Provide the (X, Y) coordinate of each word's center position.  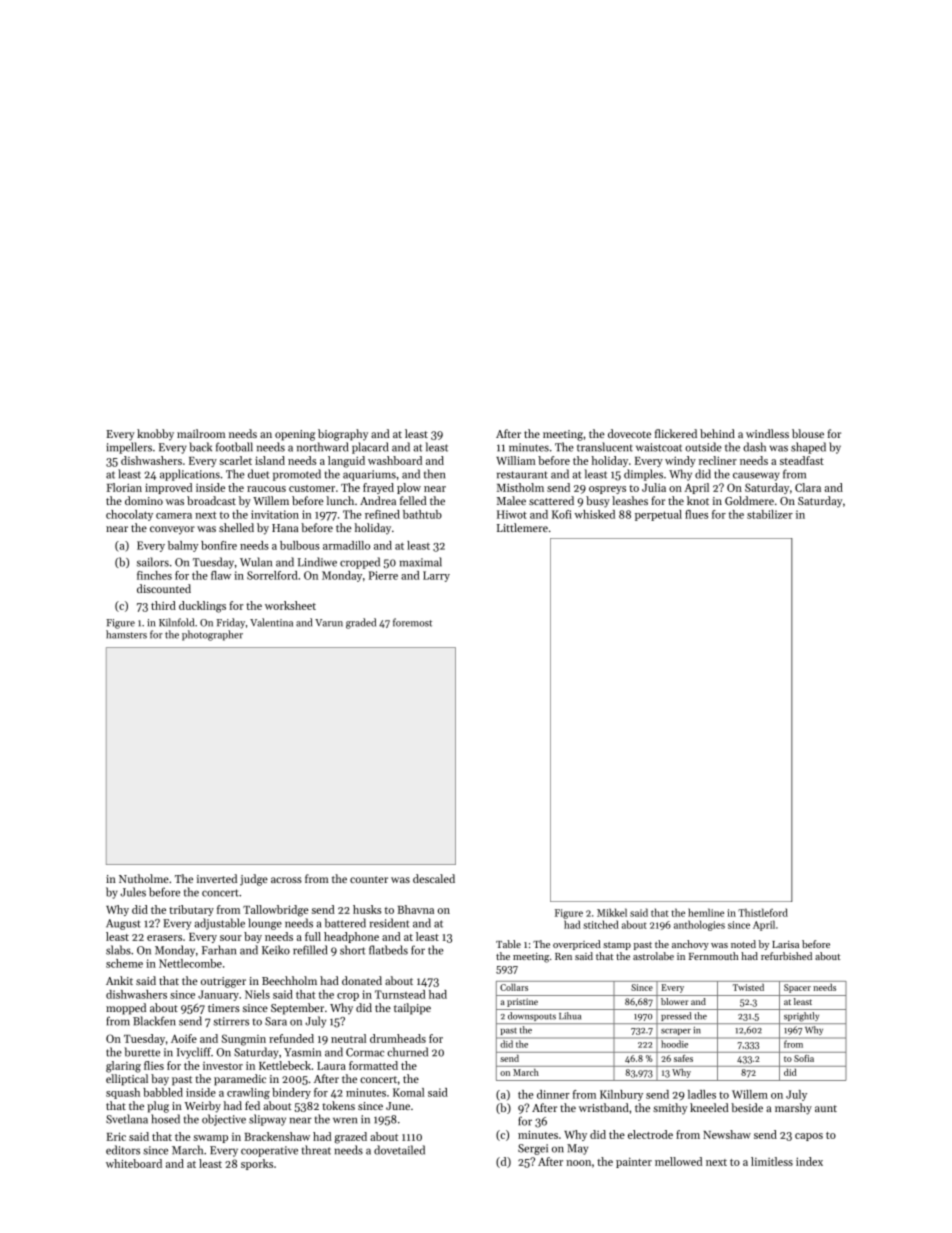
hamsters (126, 634)
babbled (163, 1092)
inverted (217, 878)
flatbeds (388, 950)
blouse (808, 433)
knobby (155, 435)
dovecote (629, 433)
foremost (412, 622)
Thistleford (763, 912)
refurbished (786, 956)
